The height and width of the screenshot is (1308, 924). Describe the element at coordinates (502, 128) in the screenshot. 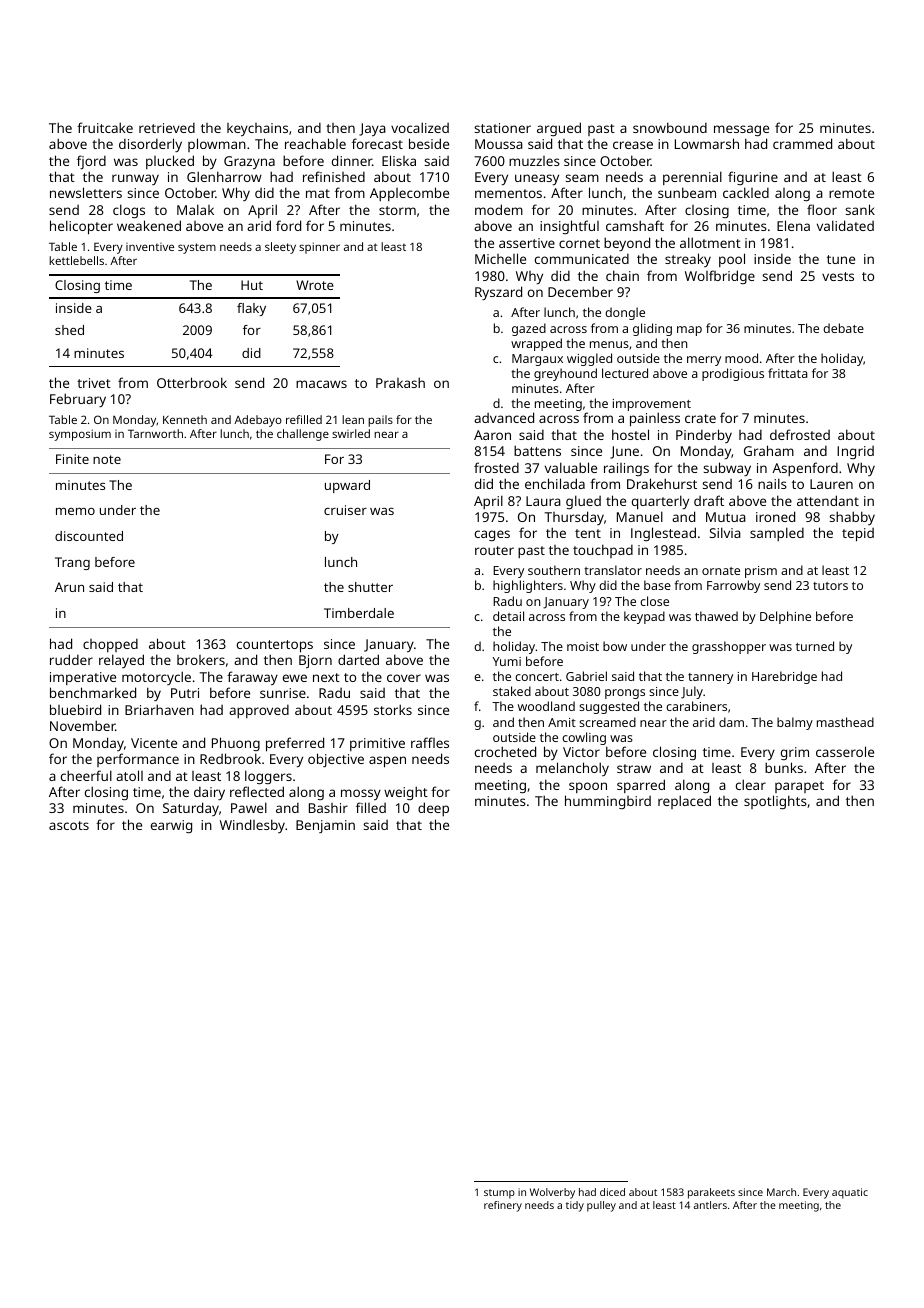

I see `stationer` at that location.
